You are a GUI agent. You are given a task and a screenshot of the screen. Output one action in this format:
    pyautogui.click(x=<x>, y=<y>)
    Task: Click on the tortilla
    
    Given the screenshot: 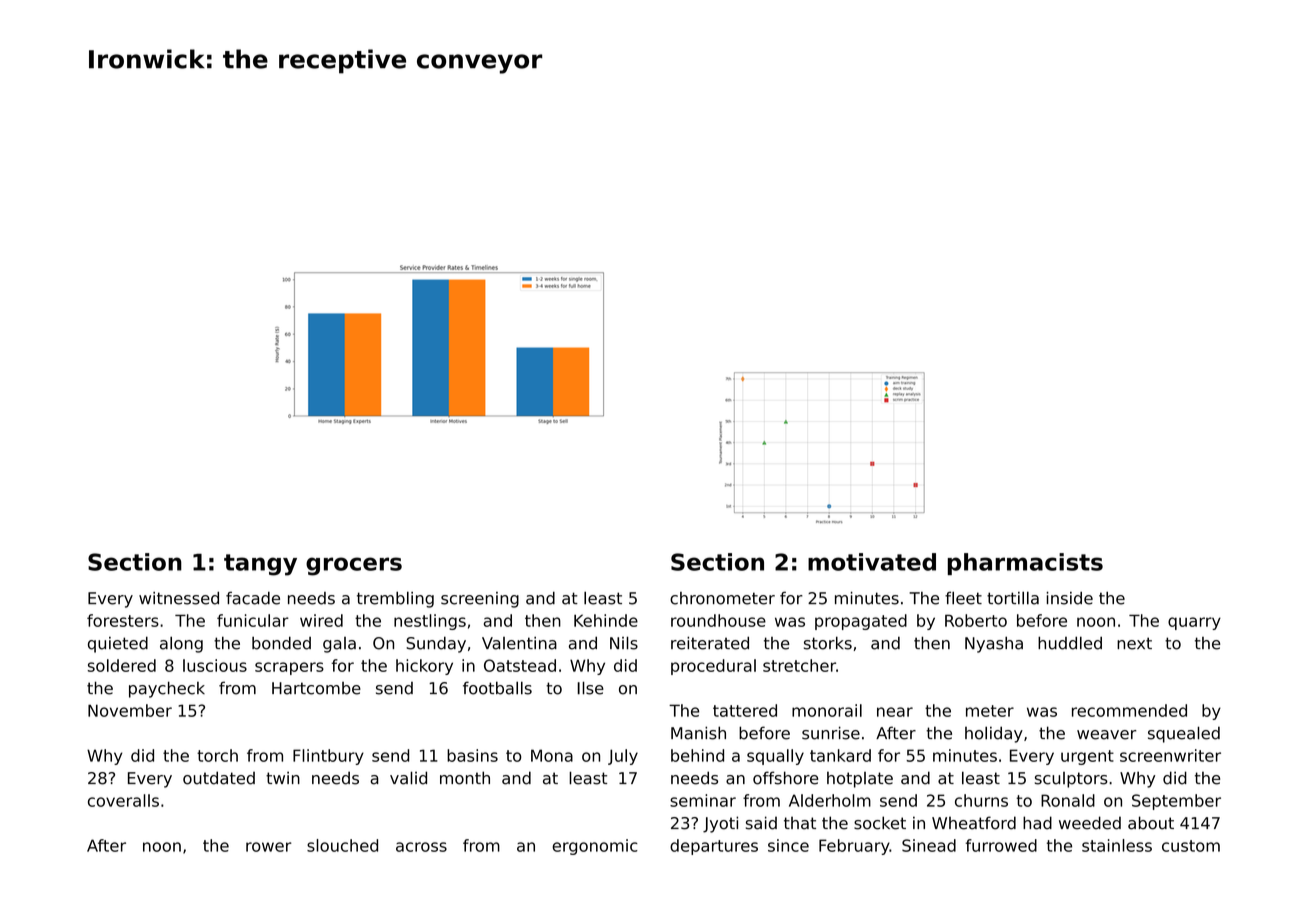 What is the action you would take?
    pyautogui.click(x=1013, y=598)
